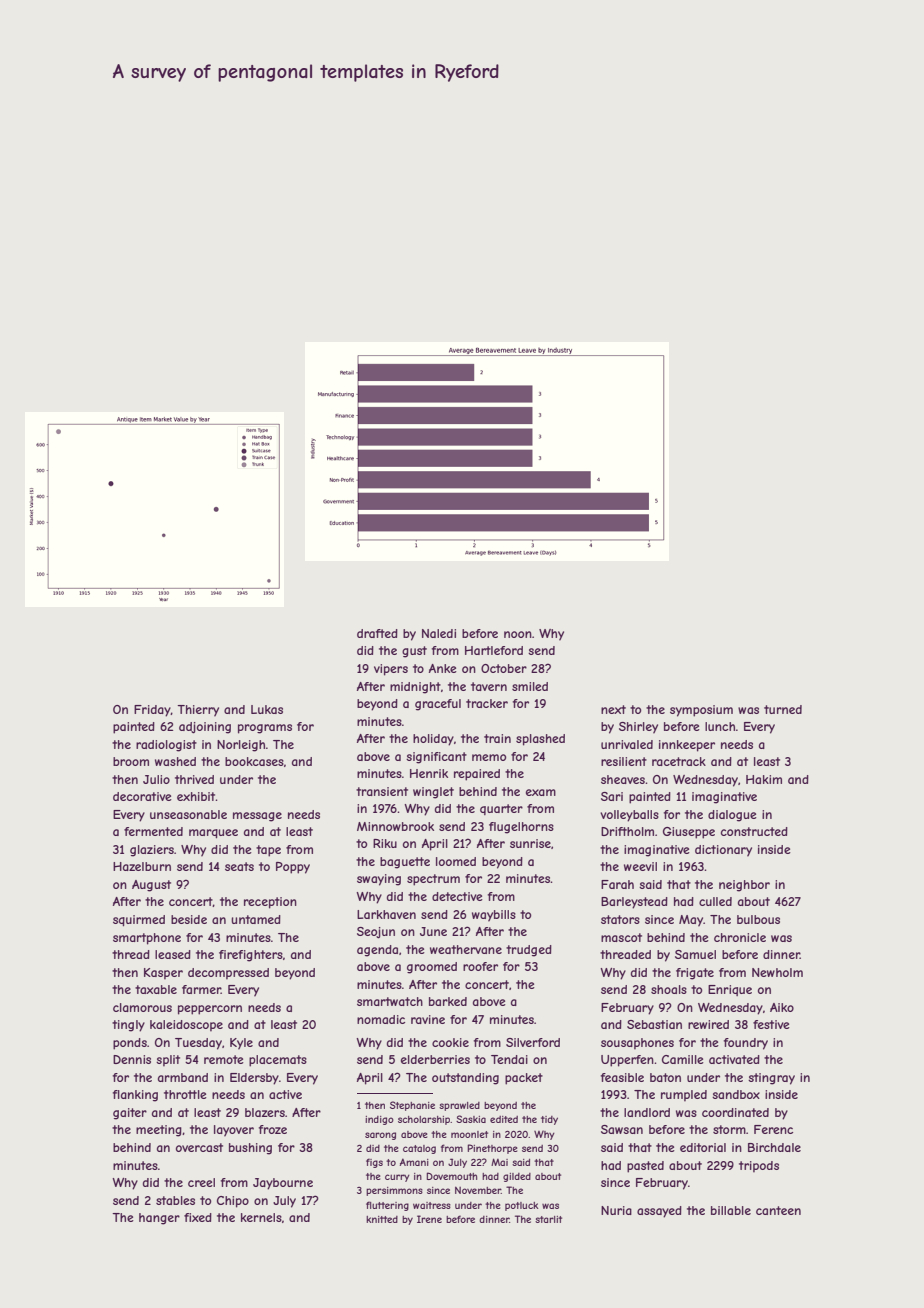 The height and width of the document is (1308, 924). Describe the element at coordinates (701, 711) in the document. I see `symposium` at that location.
